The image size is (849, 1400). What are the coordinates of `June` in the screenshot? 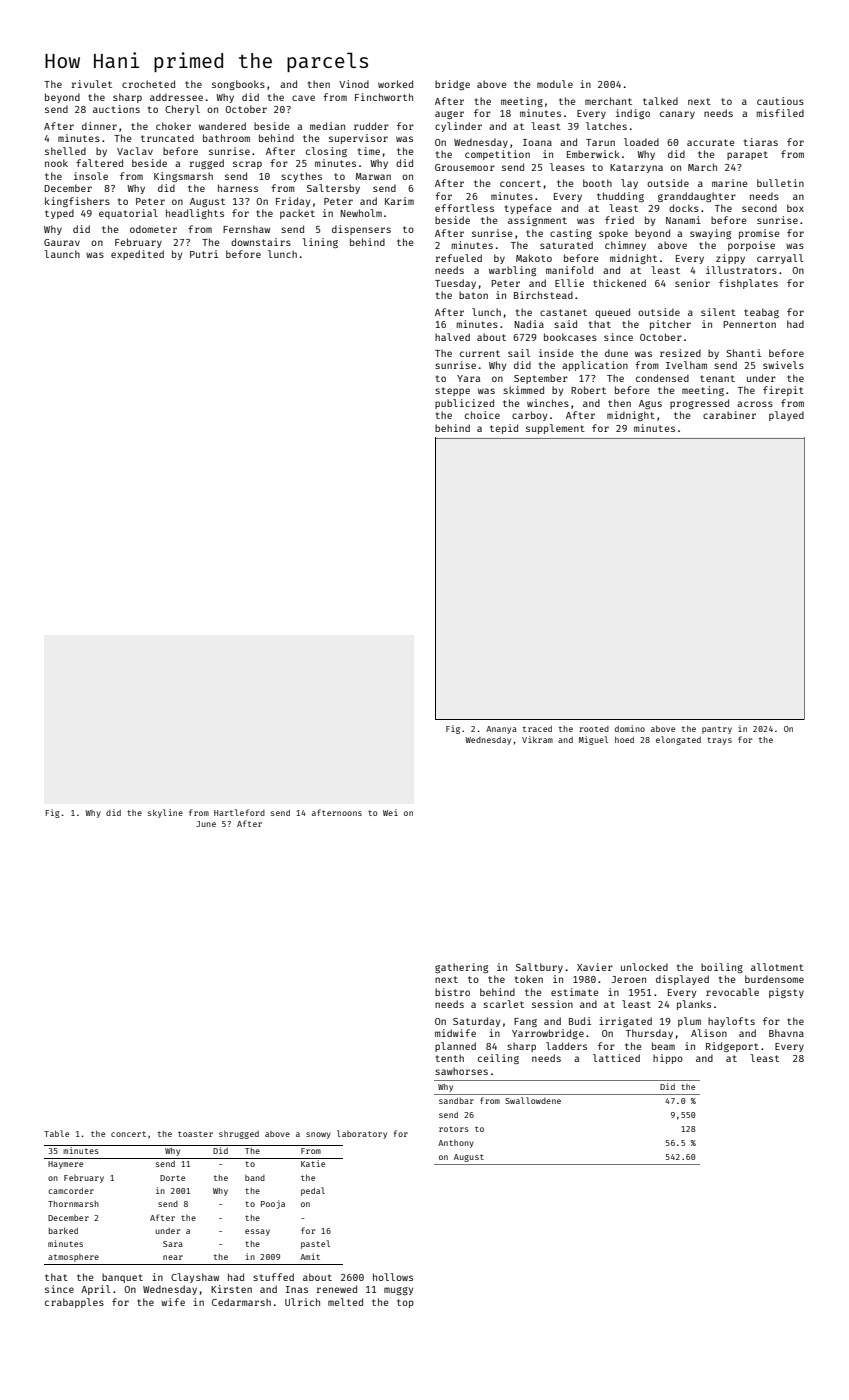 It's located at (206, 824).
